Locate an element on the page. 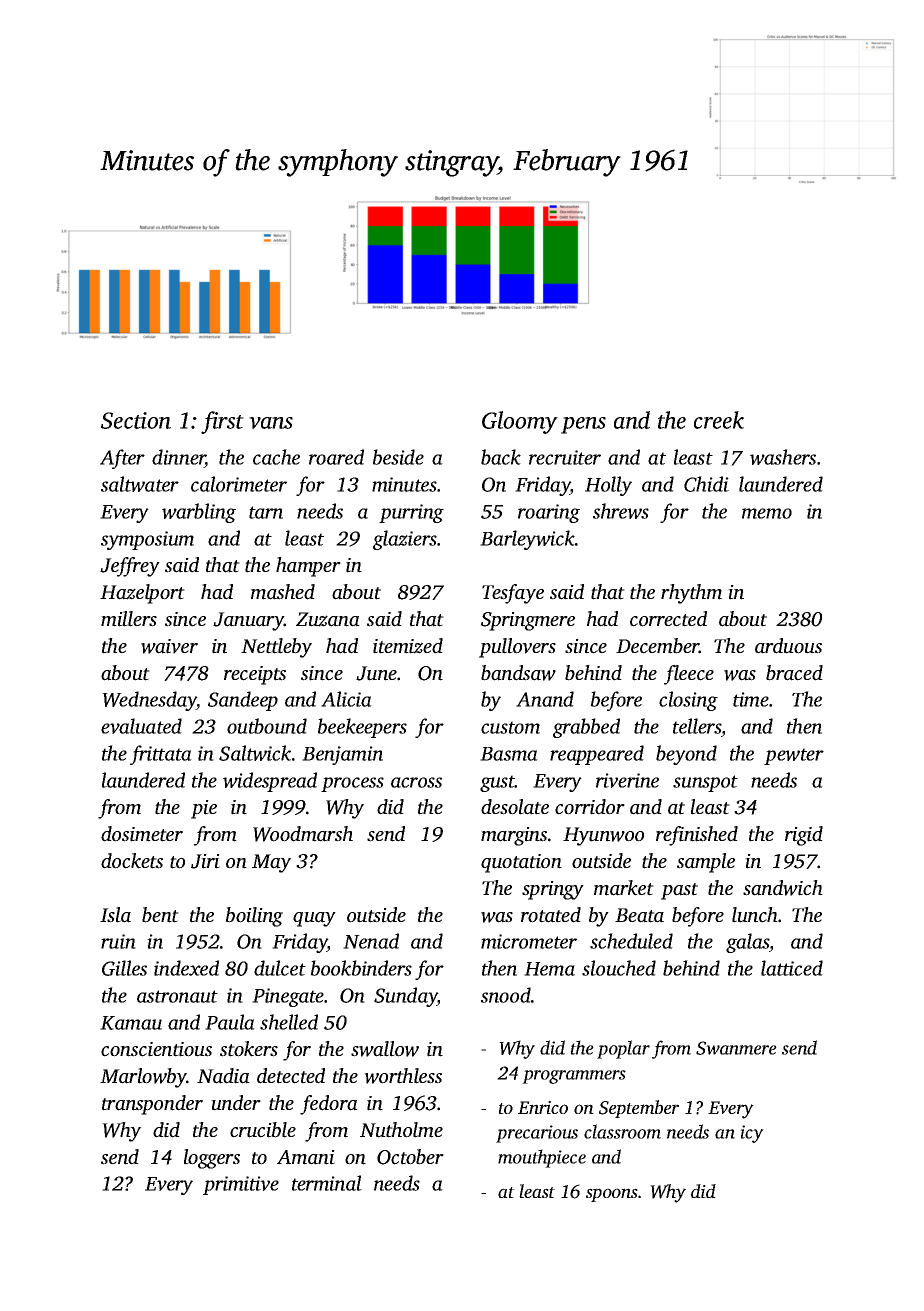  Benjamin is located at coordinates (342, 755).
